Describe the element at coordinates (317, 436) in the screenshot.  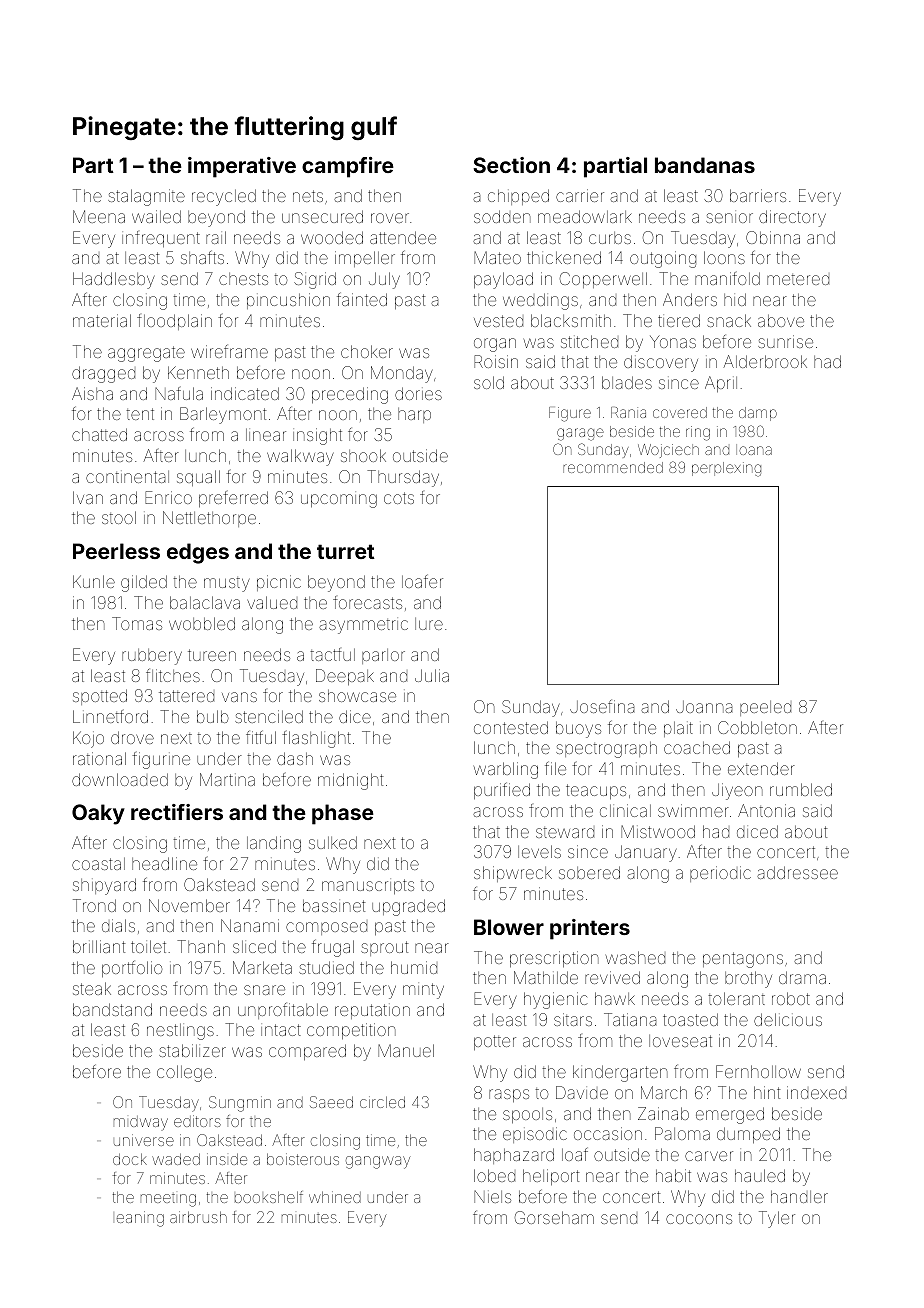
I see `insight` at that location.
